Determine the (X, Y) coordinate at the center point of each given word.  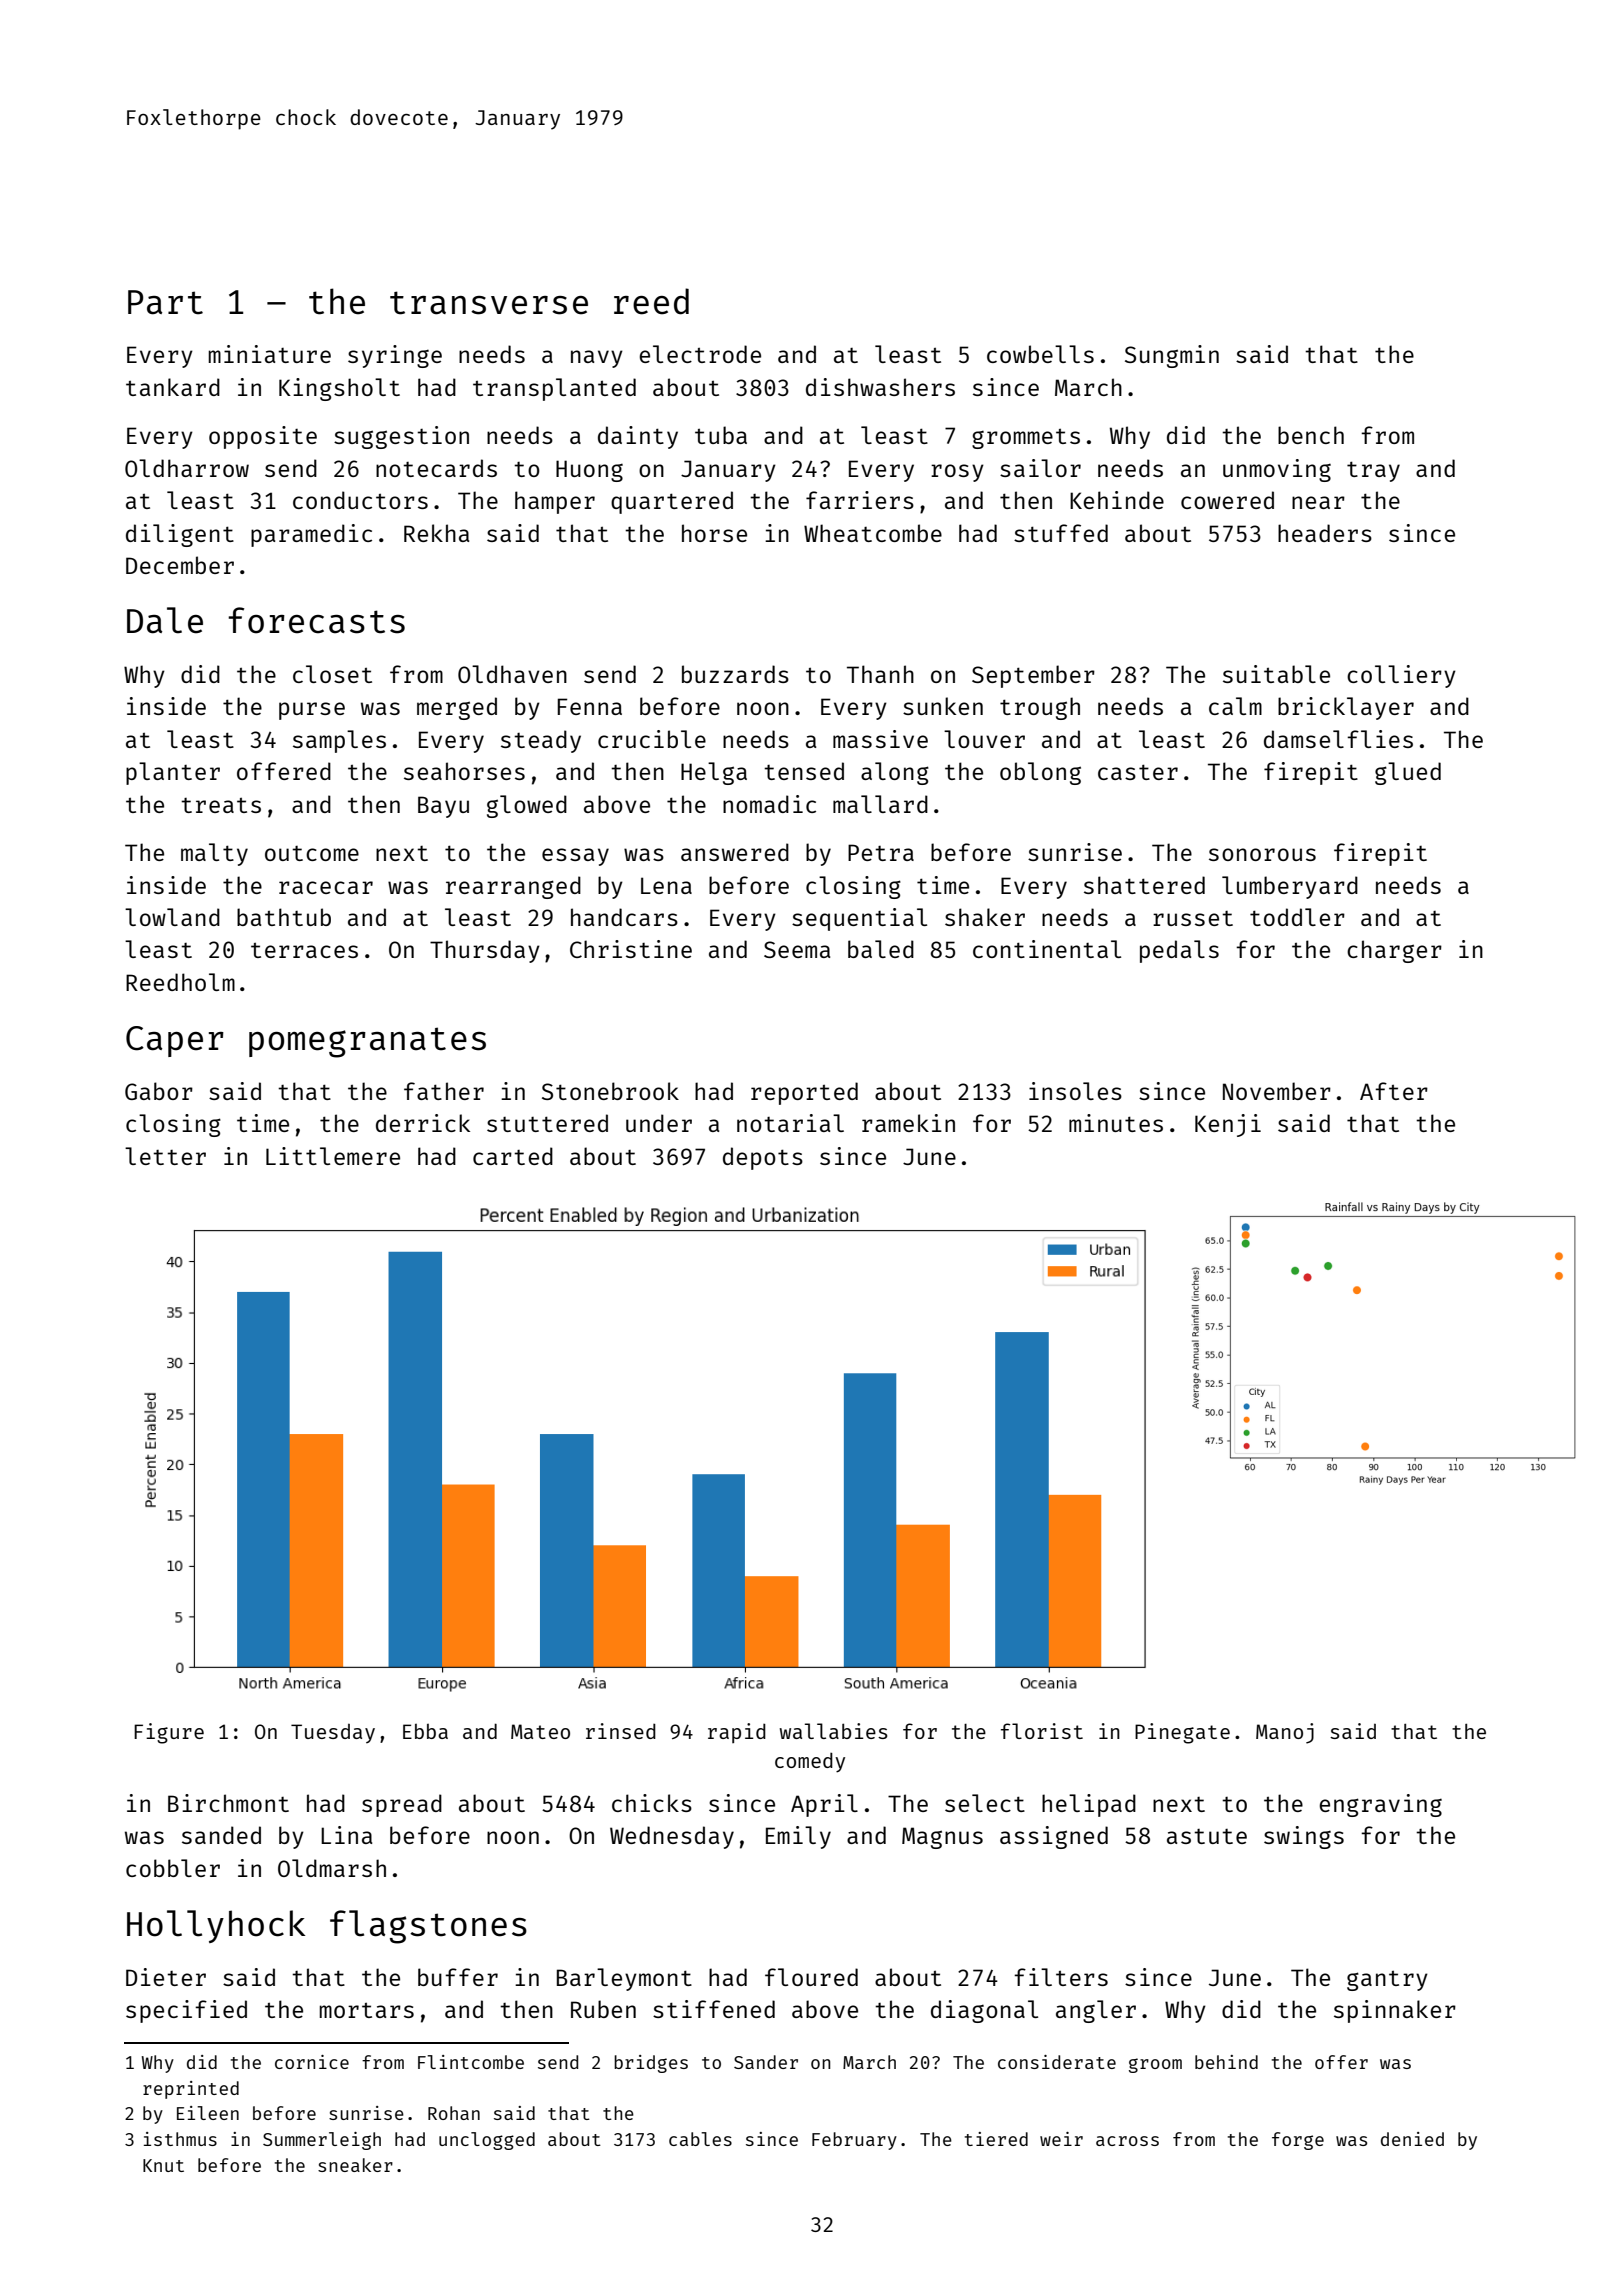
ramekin (908, 1123)
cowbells (1040, 354)
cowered (1227, 500)
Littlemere (333, 1156)
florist (1042, 1731)
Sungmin (1172, 356)
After (1394, 1091)
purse (312, 711)
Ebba (425, 1731)
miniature (270, 354)
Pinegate (1182, 1733)
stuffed (1061, 533)
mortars (367, 2010)
